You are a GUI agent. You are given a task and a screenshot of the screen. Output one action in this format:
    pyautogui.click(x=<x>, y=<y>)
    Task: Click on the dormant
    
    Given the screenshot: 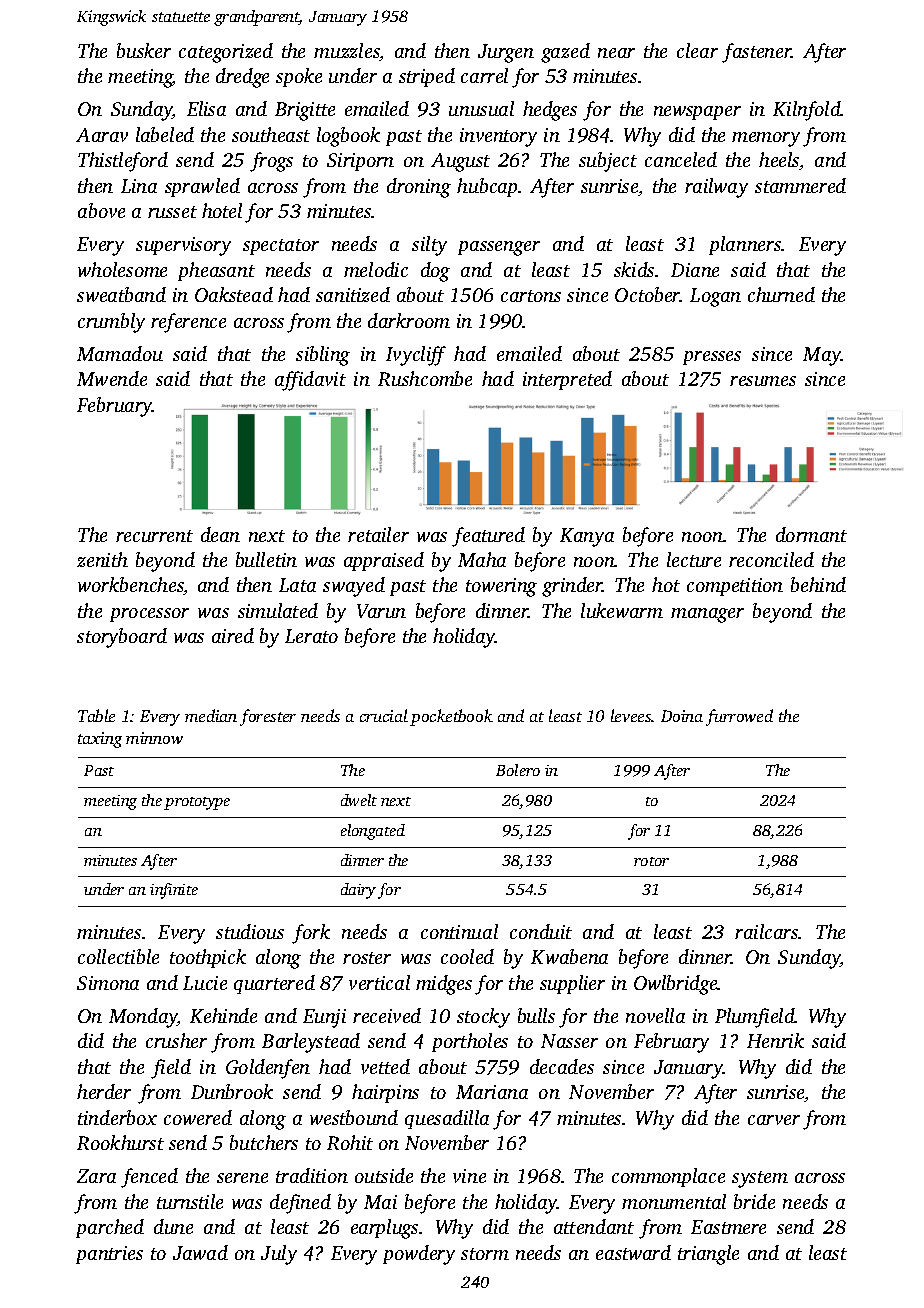 What is the action you would take?
    pyautogui.click(x=811, y=534)
